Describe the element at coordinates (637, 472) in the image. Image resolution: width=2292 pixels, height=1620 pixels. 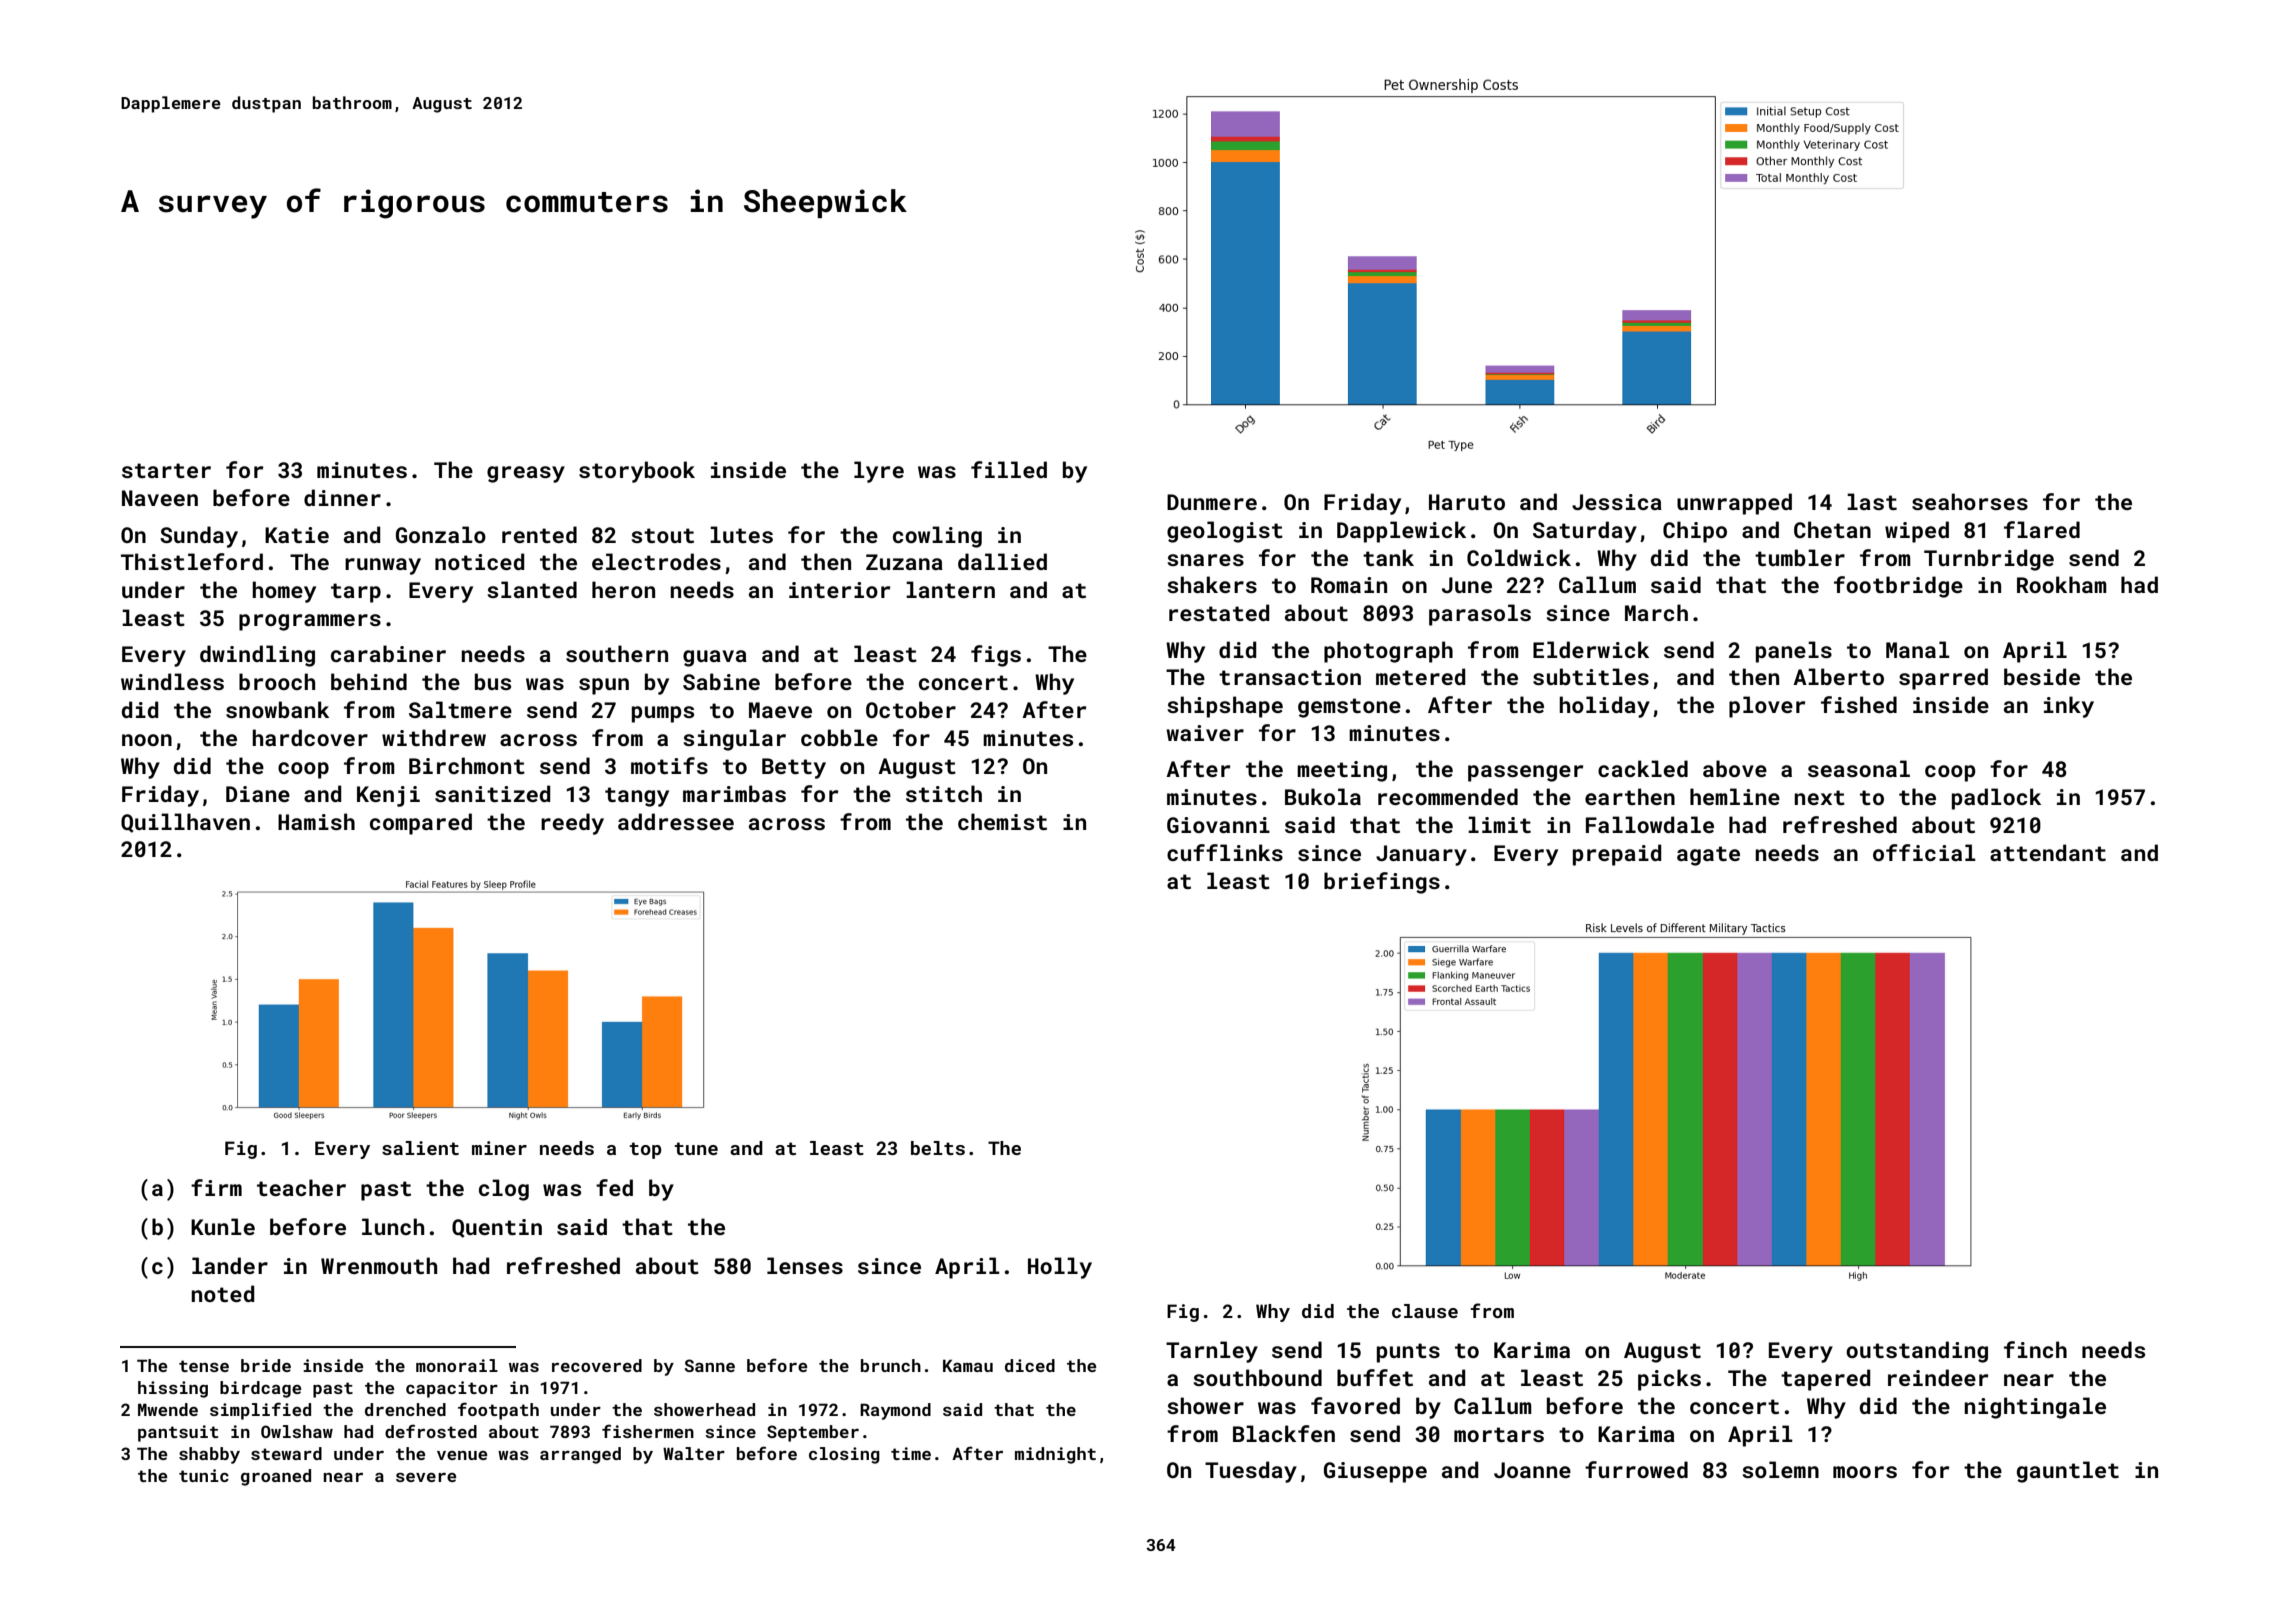
I see `storybook` at that location.
